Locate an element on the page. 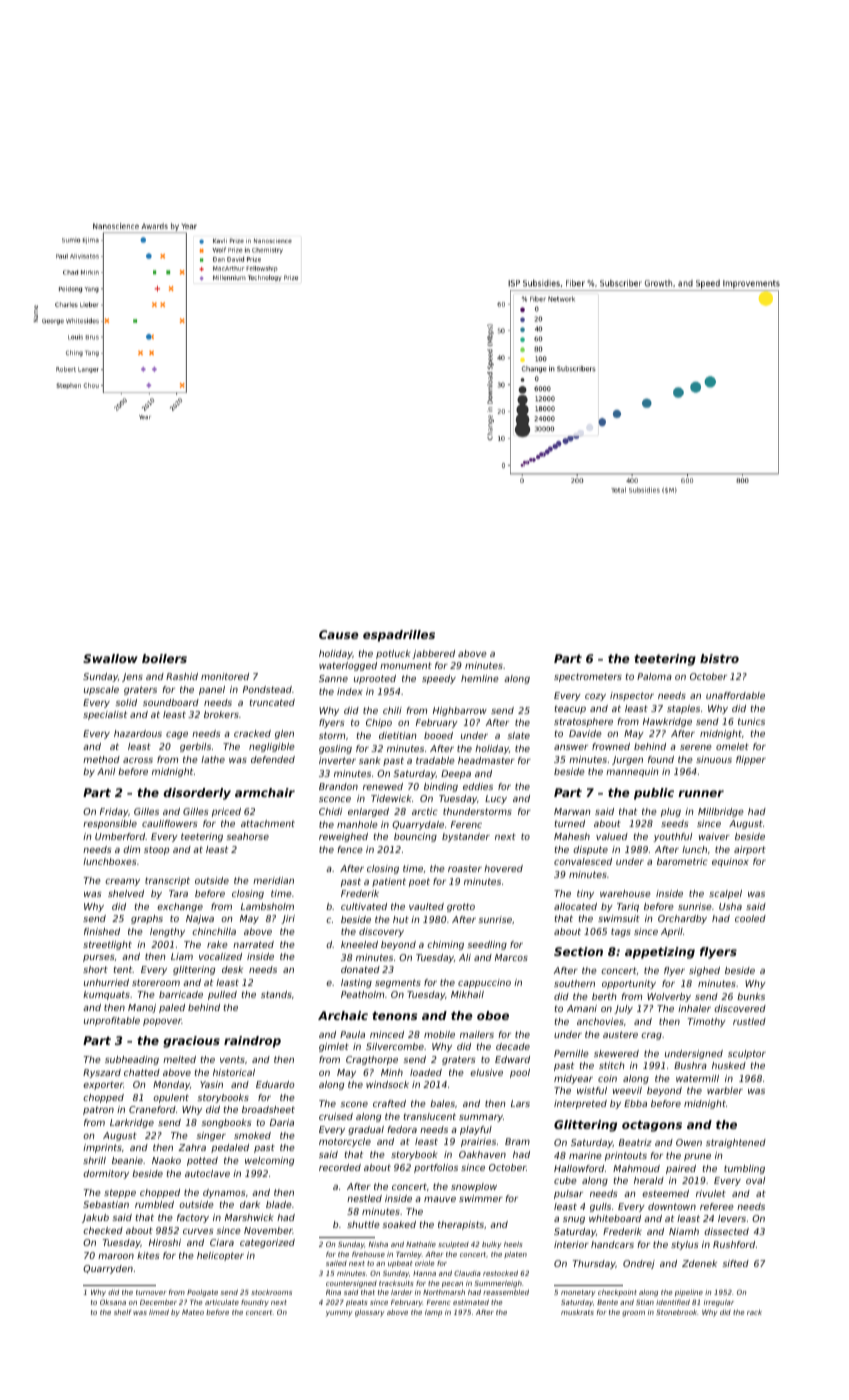 The image size is (849, 1400). upscale is located at coordinates (101, 690).
